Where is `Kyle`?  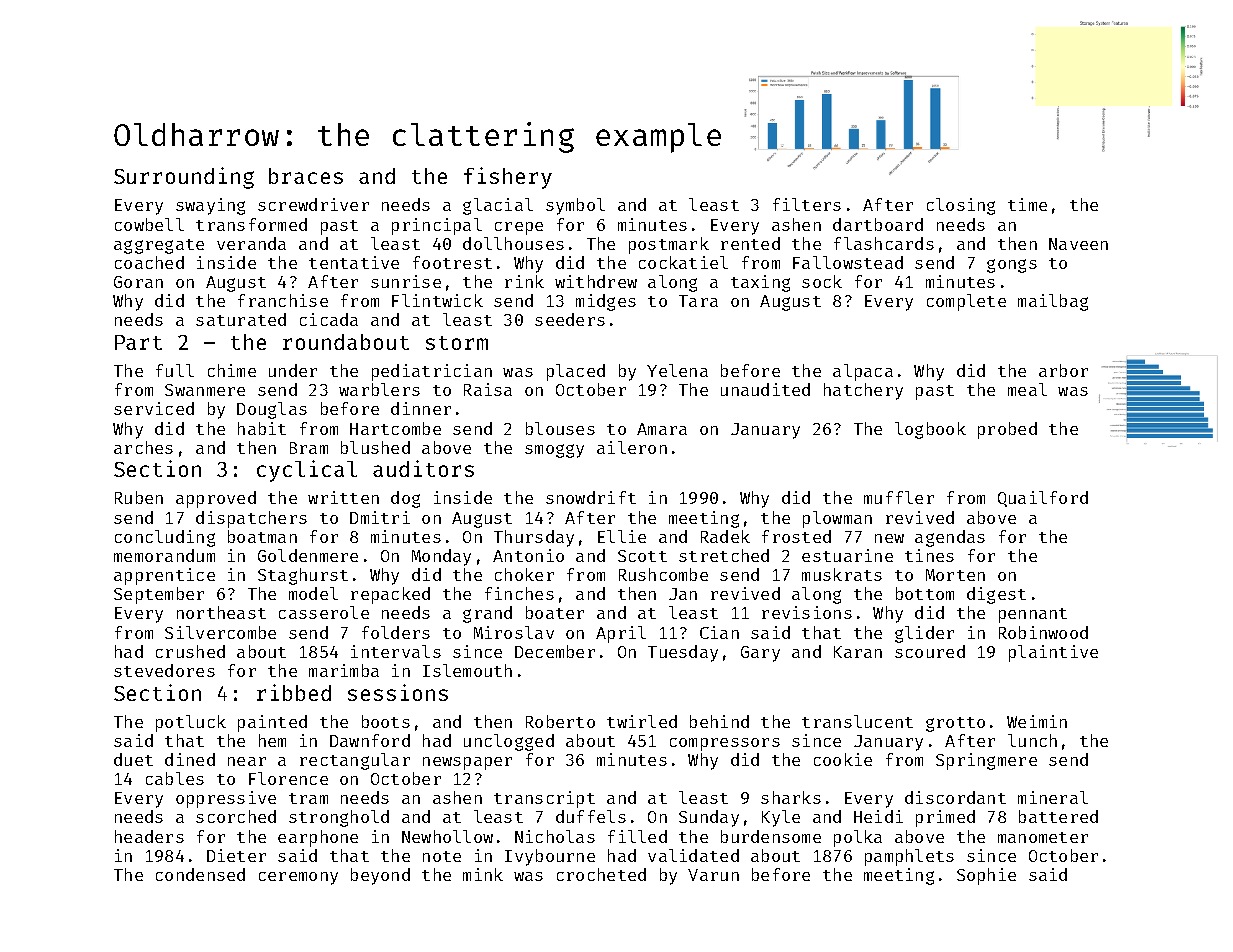 Kyle is located at coordinates (781, 818).
